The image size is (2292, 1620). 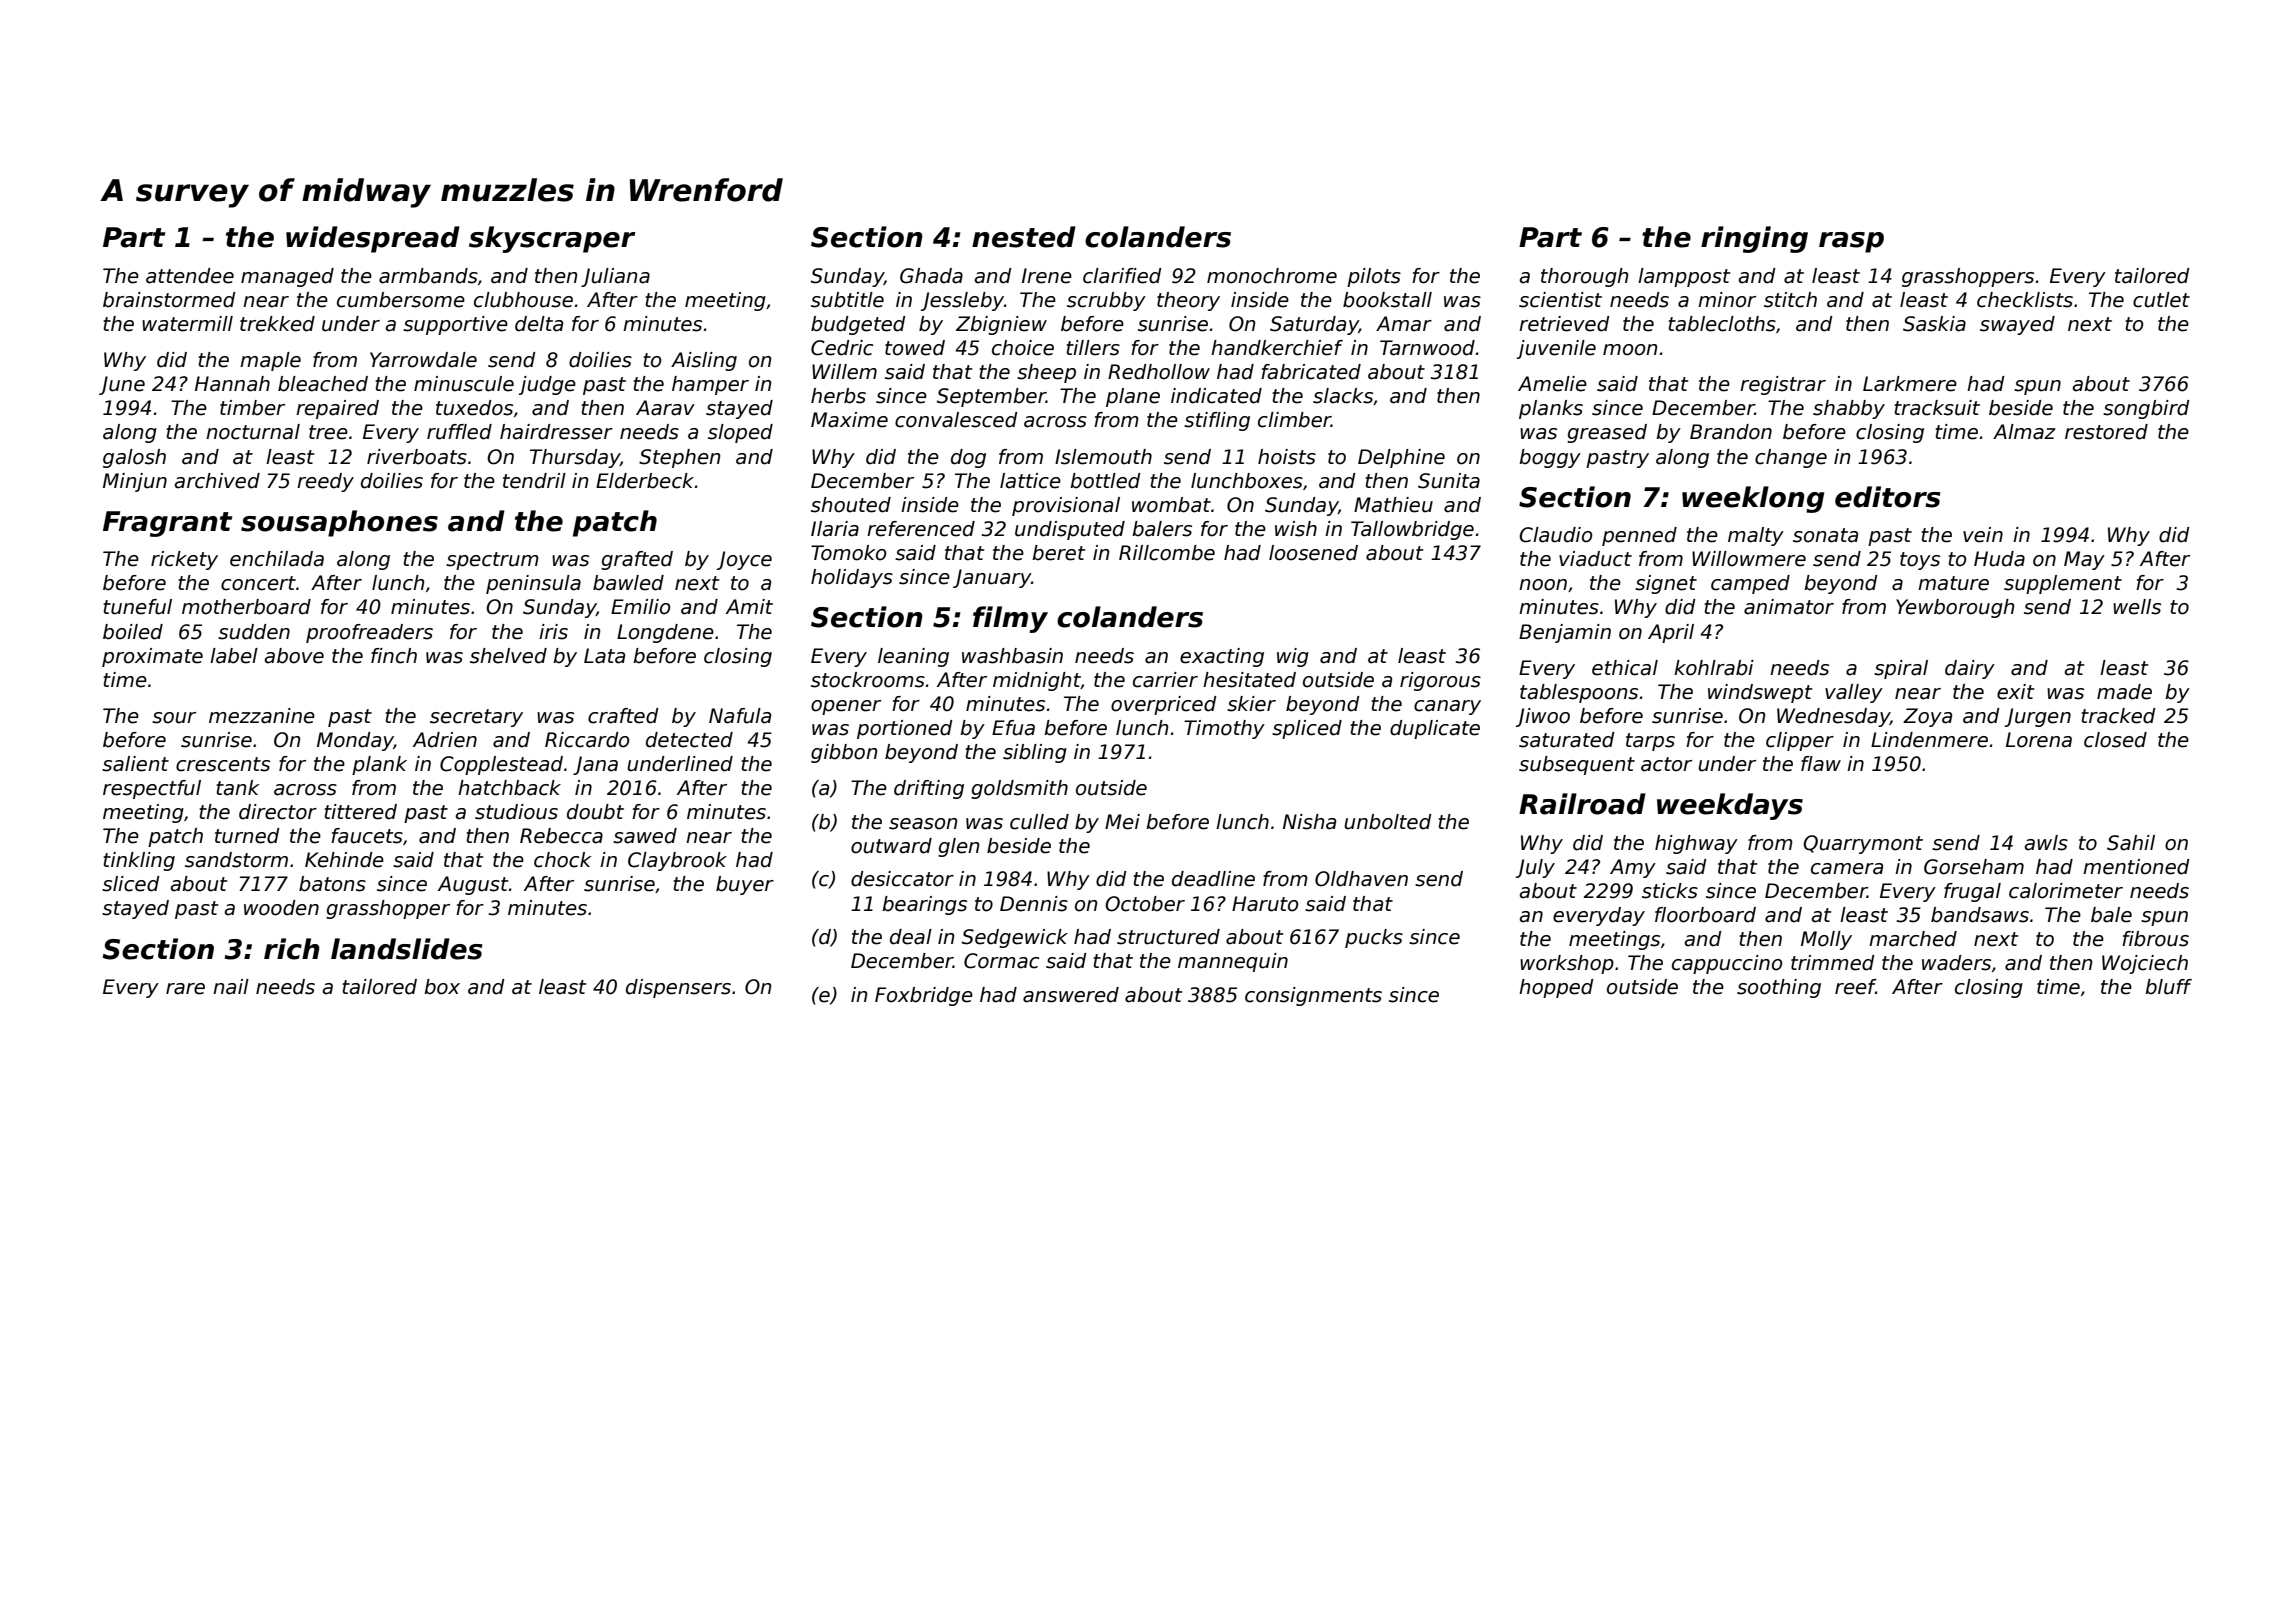 I want to click on landslides, so click(x=407, y=949).
